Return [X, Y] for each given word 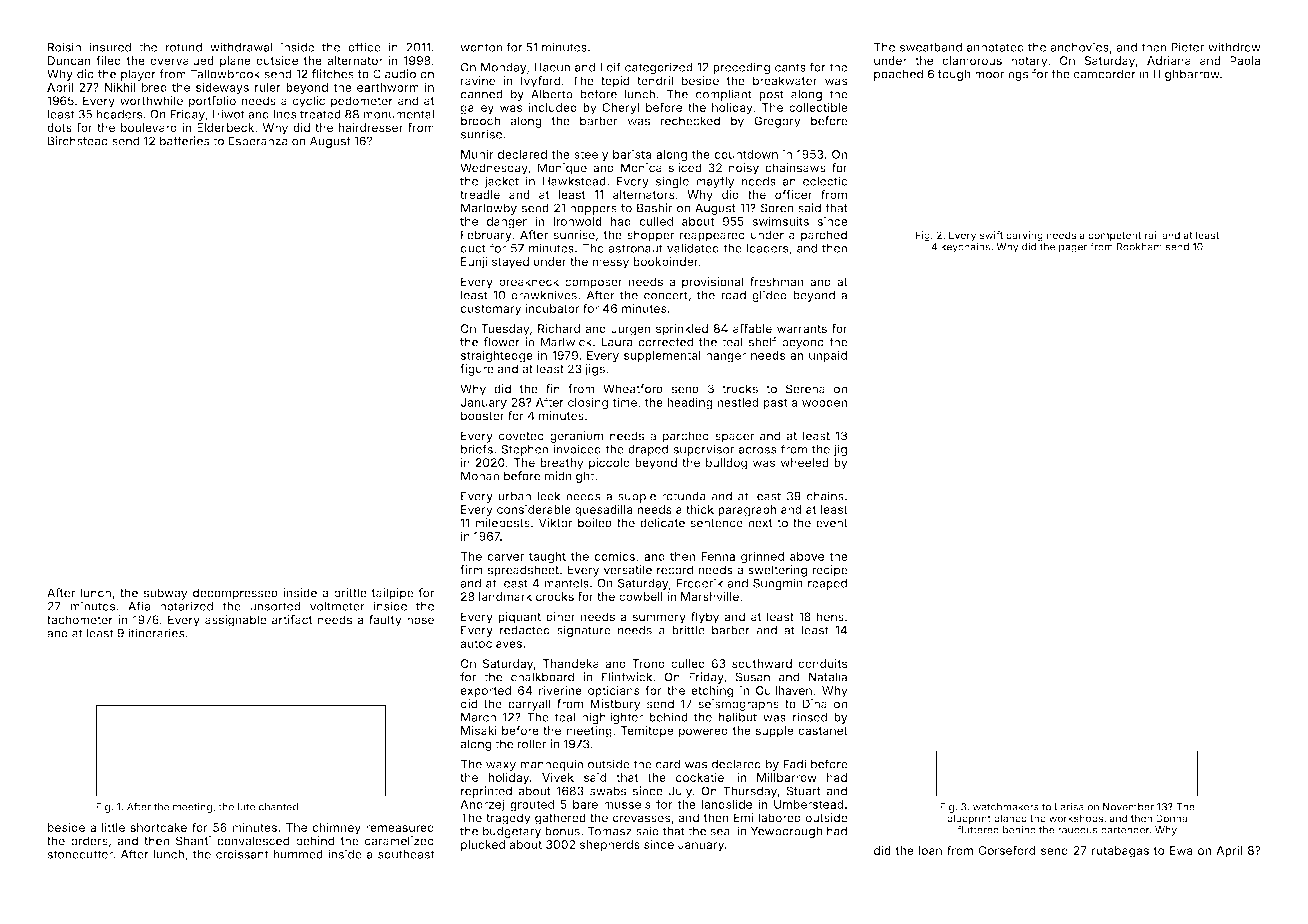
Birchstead [78, 141]
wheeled [804, 462]
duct [473, 248]
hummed [298, 854]
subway [165, 594]
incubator [552, 308]
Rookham [1139, 247]
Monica [641, 168]
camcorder [1104, 74]
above [807, 556]
